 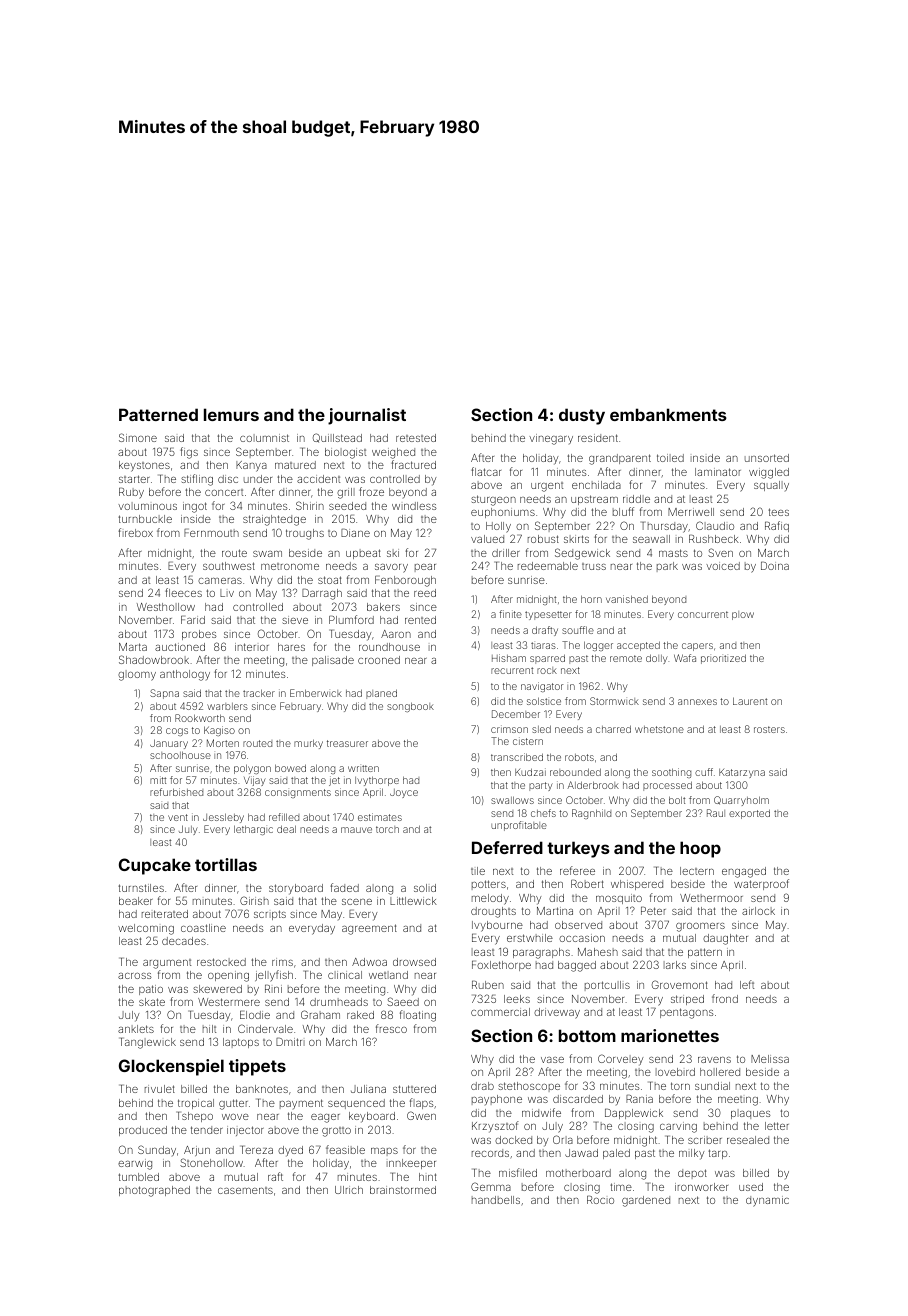 What do you see at coordinates (744, 872) in the page?
I see `engaged` at bounding box center [744, 872].
